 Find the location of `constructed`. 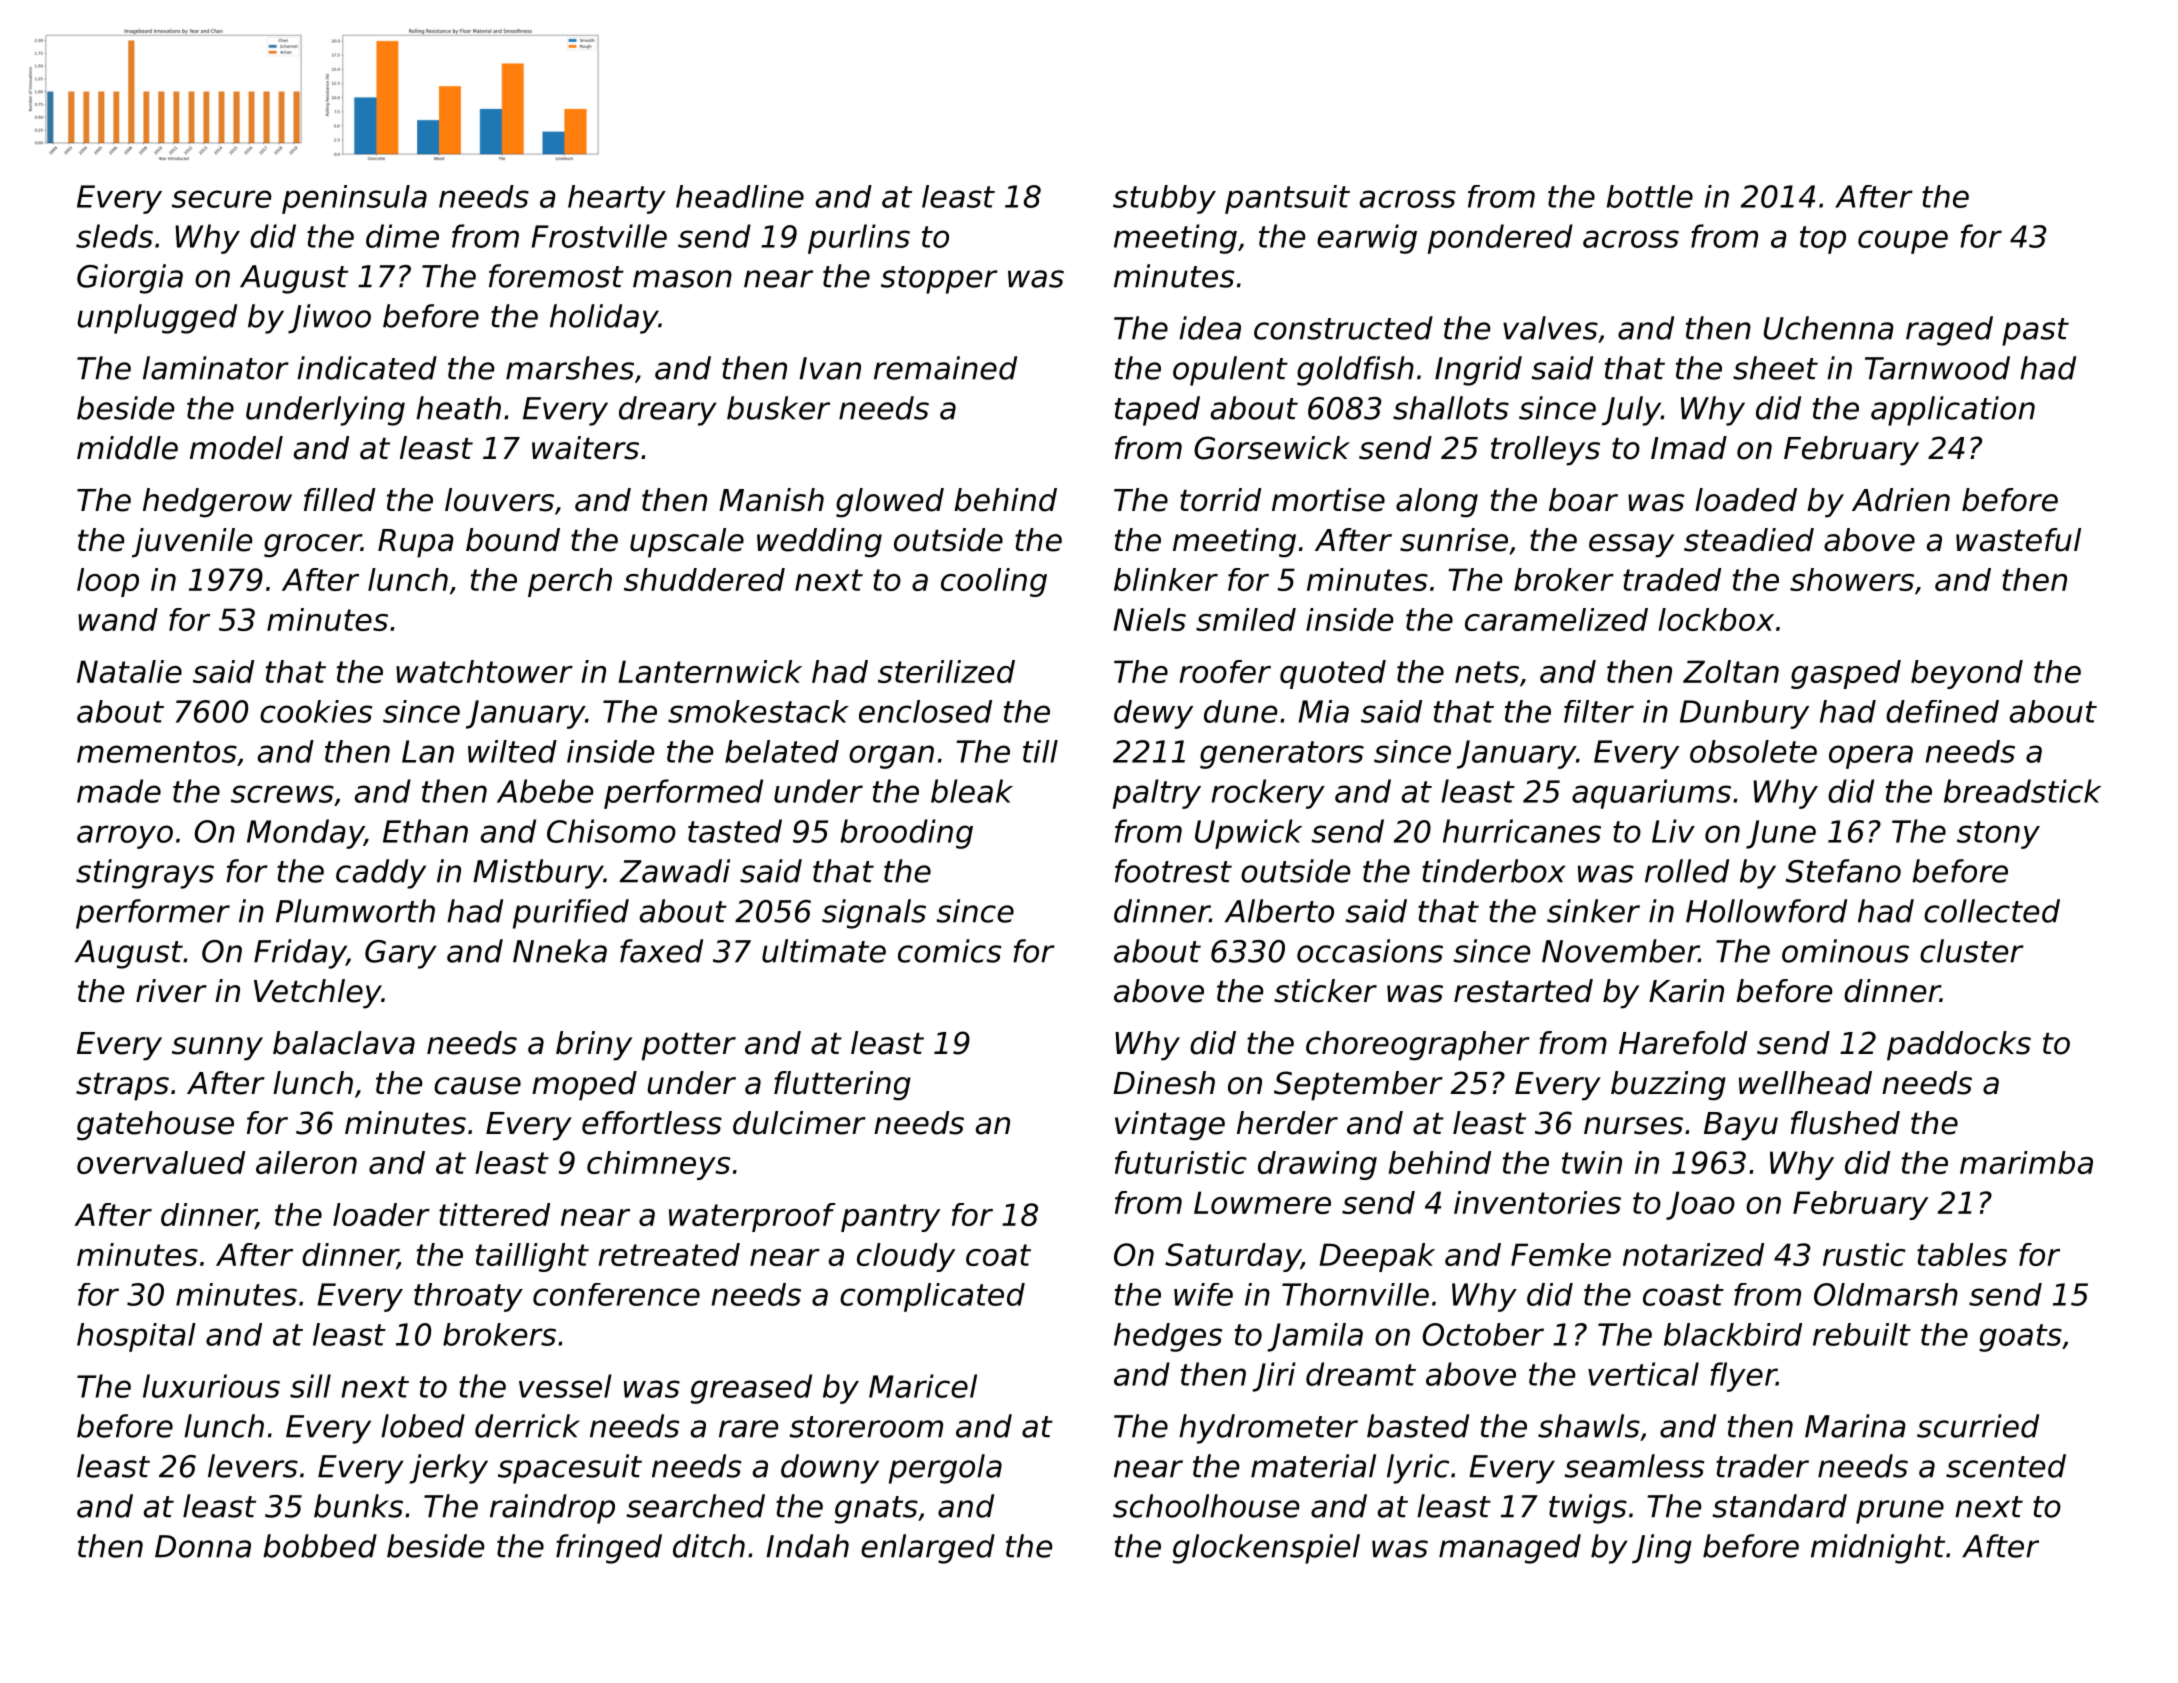

constructed is located at coordinates (1343, 328).
